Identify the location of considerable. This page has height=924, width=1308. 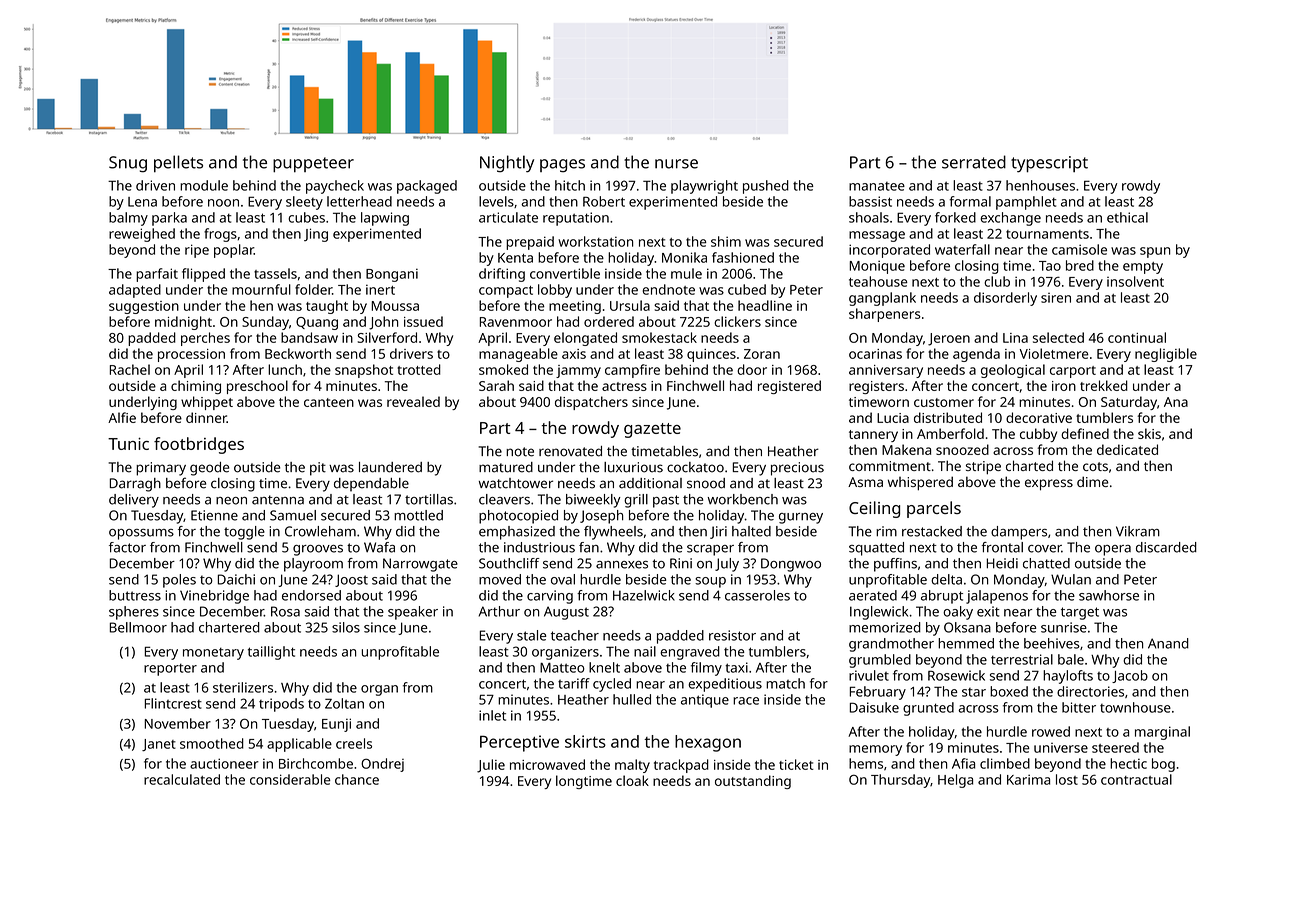
(290, 779).
